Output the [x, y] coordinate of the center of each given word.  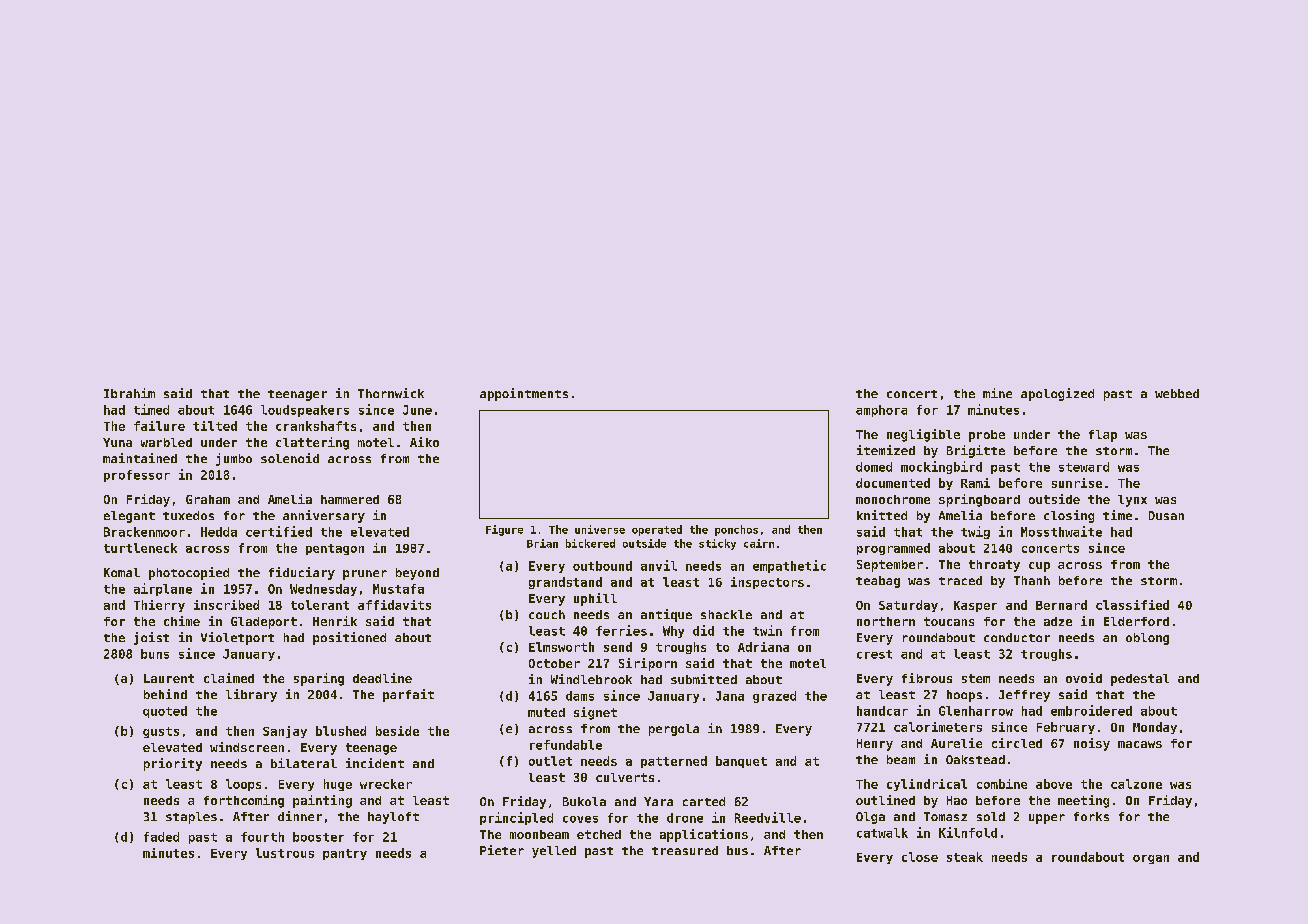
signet [595, 713]
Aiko [424, 442]
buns [155, 654]
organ [1151, 859]
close [920, 857]
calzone [1136, 784]
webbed [1177, 393]
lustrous [285, 853]
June [417, 410]
